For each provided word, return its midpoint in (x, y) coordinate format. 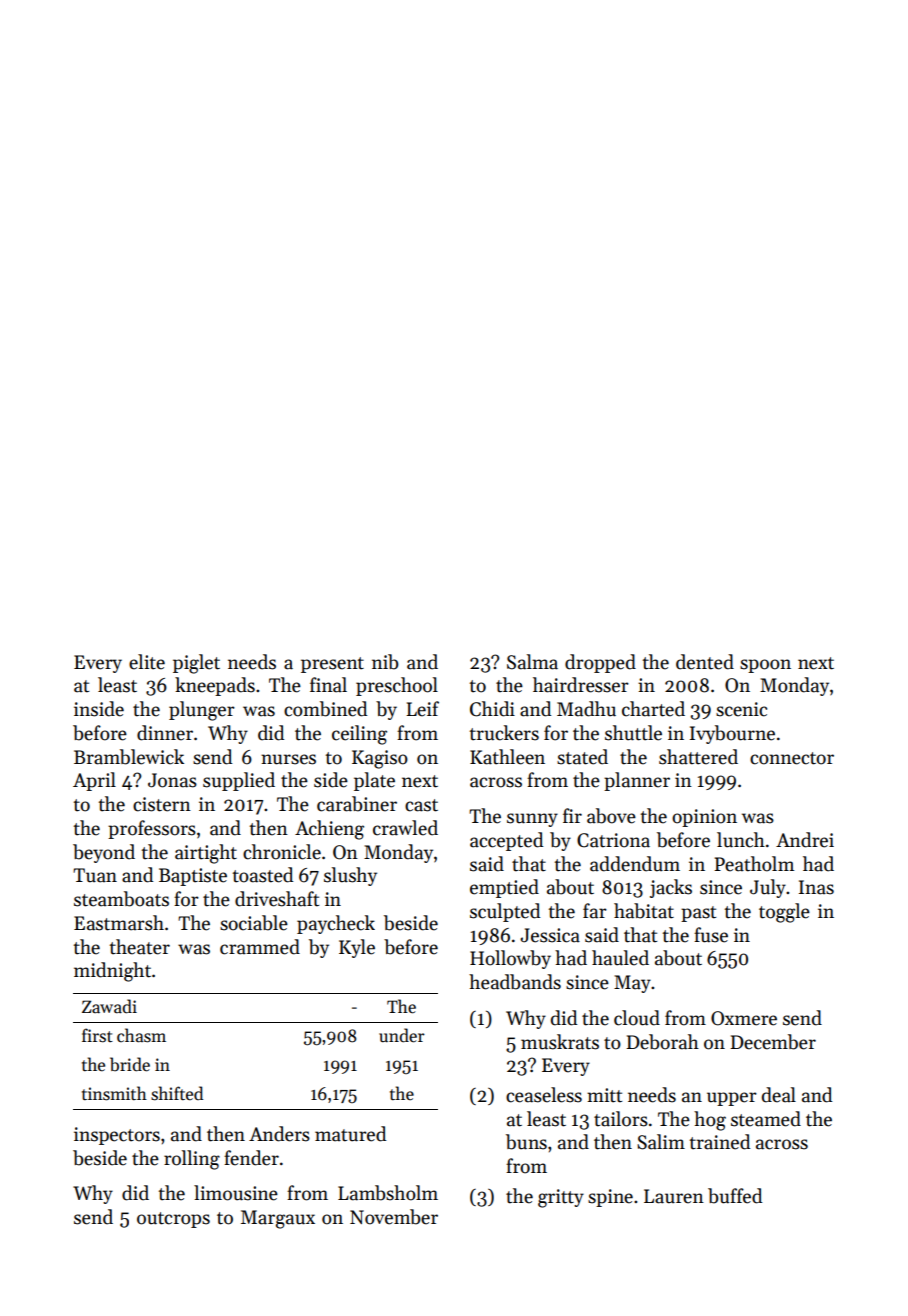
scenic (741, 709)
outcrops (173, 1220)
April (94, 781)
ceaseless (544, 1095)
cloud (637, 1018)
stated (582, 757)
